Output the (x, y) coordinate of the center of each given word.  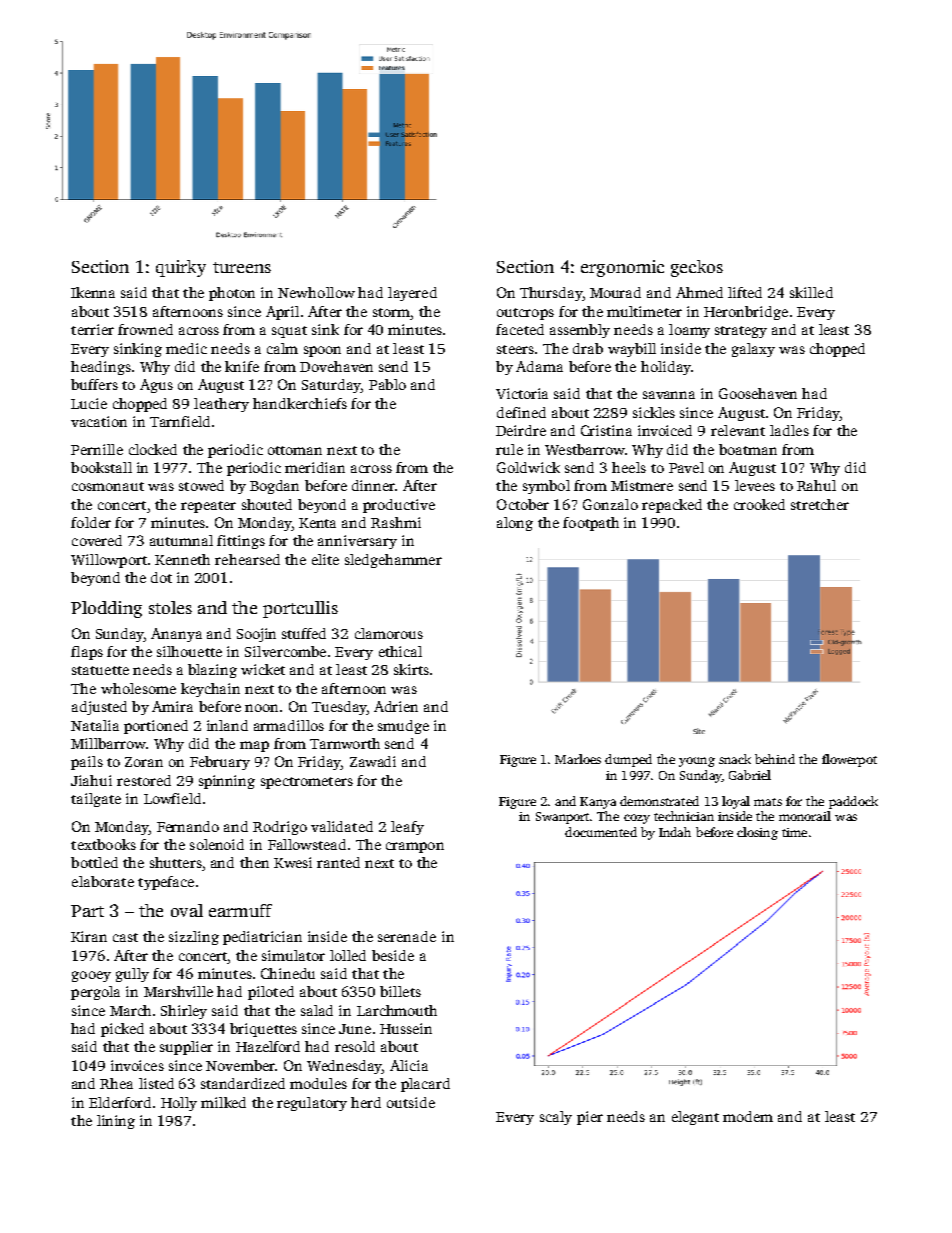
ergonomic (622, 268)
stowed (201, 485)
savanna (669, 395)
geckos (697, 268)
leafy (407, 828)
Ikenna (93, 292)
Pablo (387, 384)
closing (757, 833)
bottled (94, 862)
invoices (137, 1065)
